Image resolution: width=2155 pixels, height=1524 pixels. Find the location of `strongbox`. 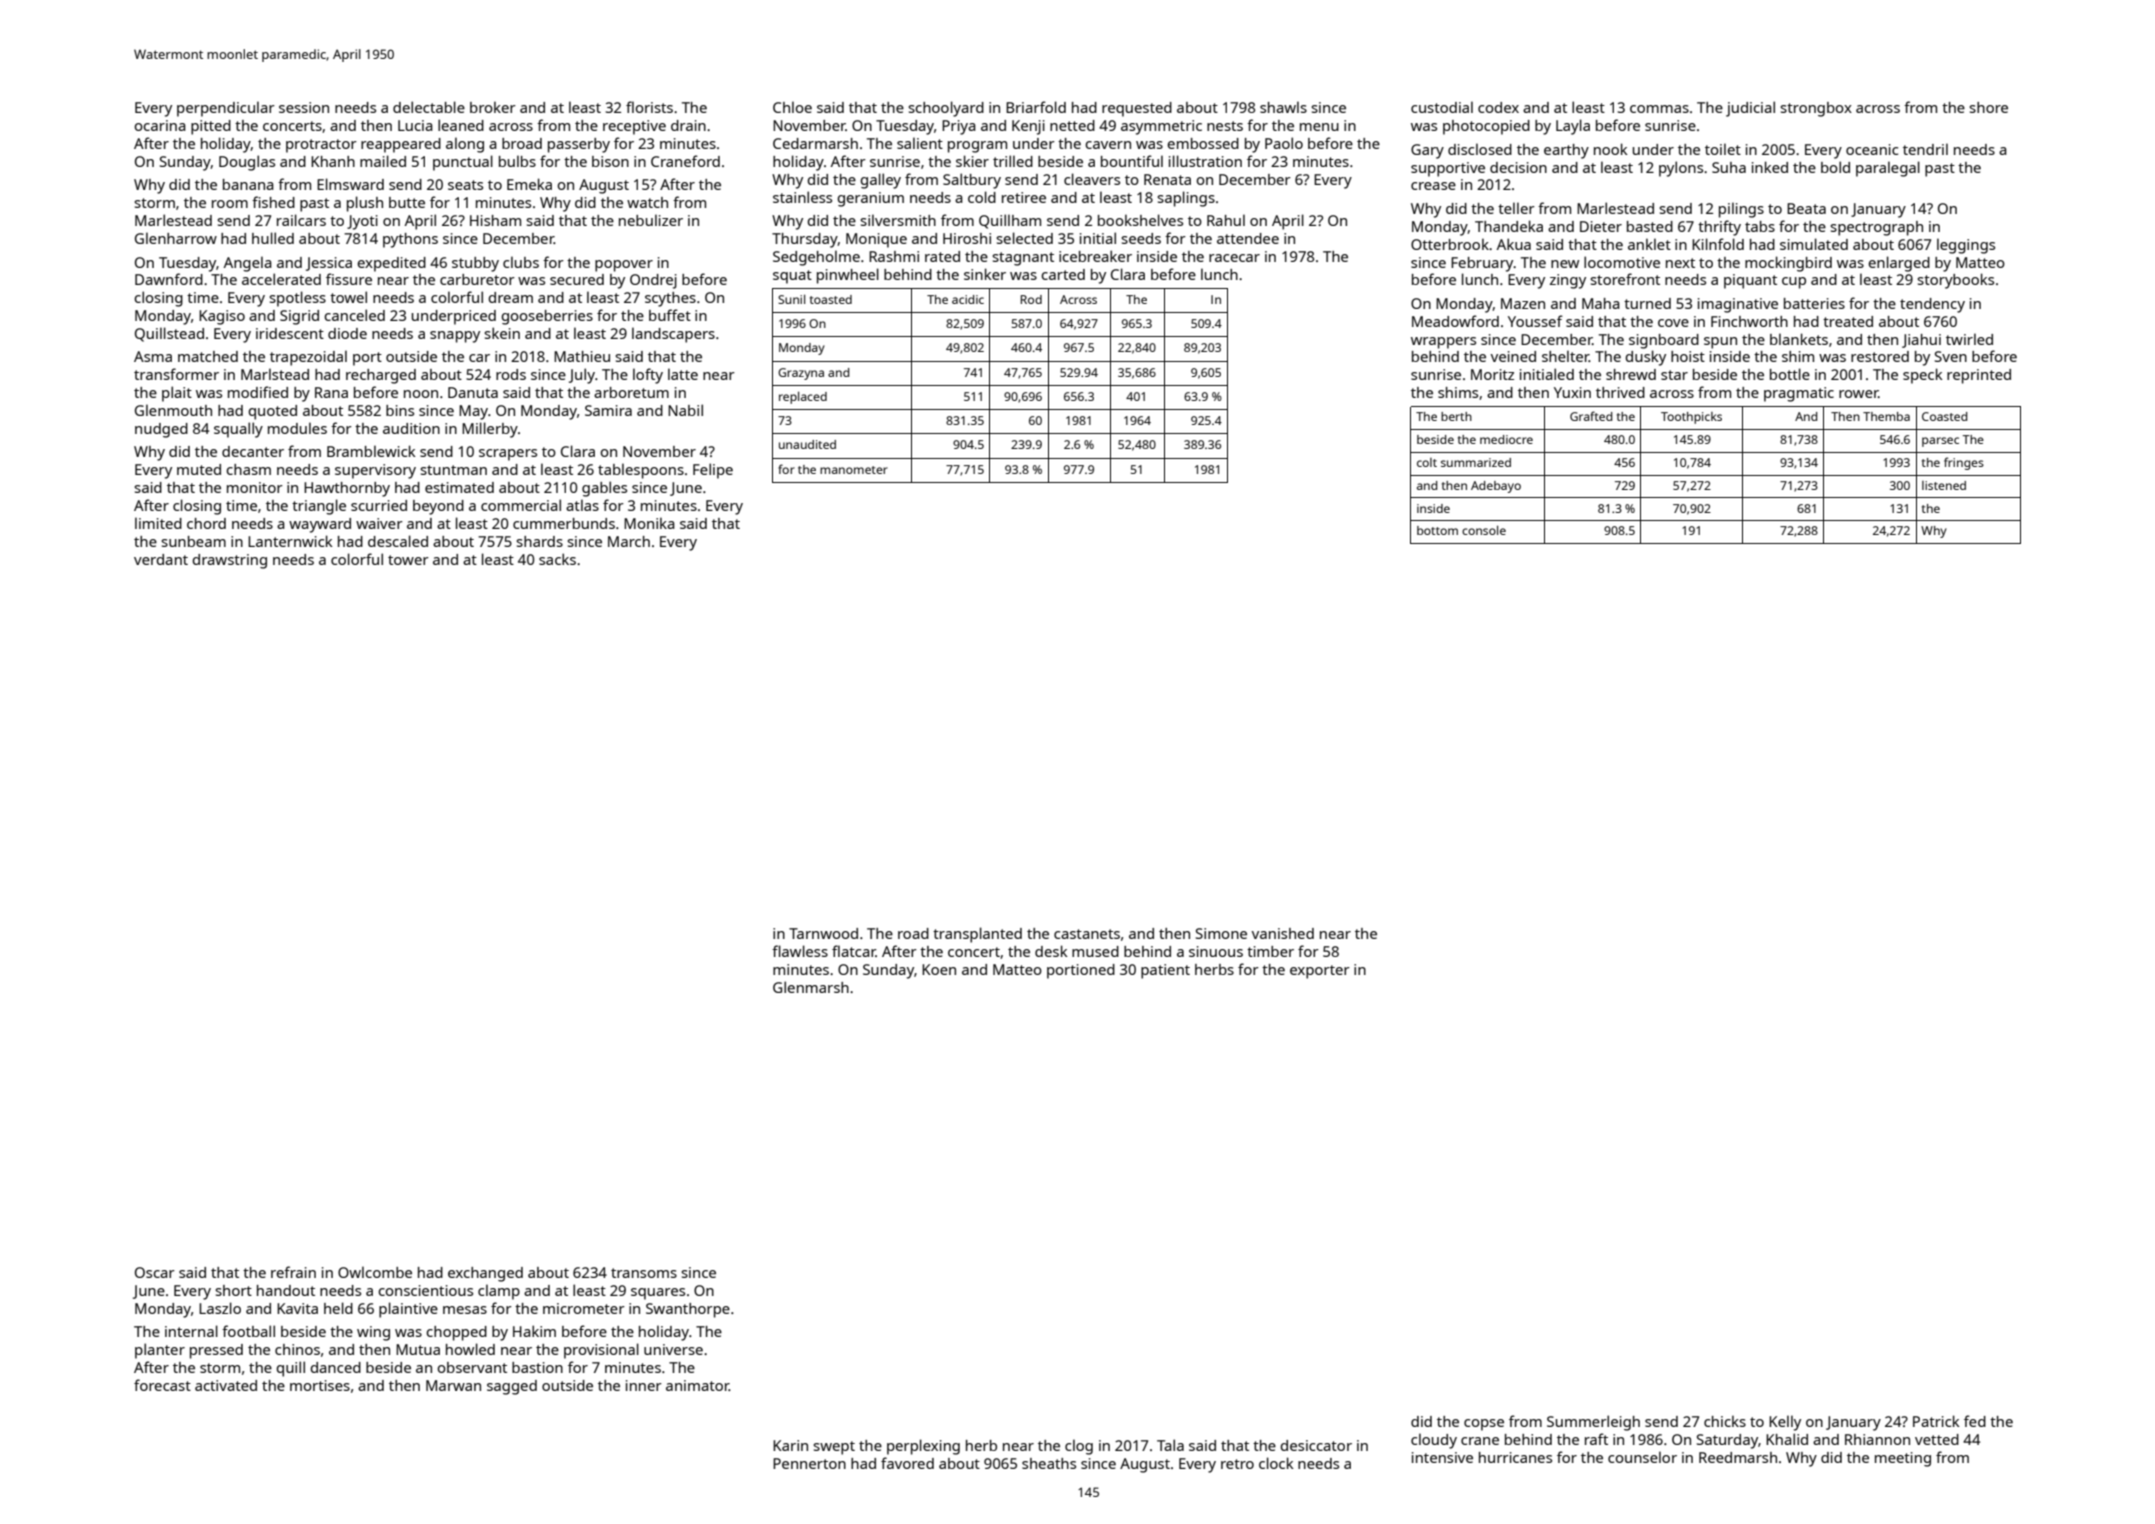

strongbox is located at coordinates (1816, 109).
